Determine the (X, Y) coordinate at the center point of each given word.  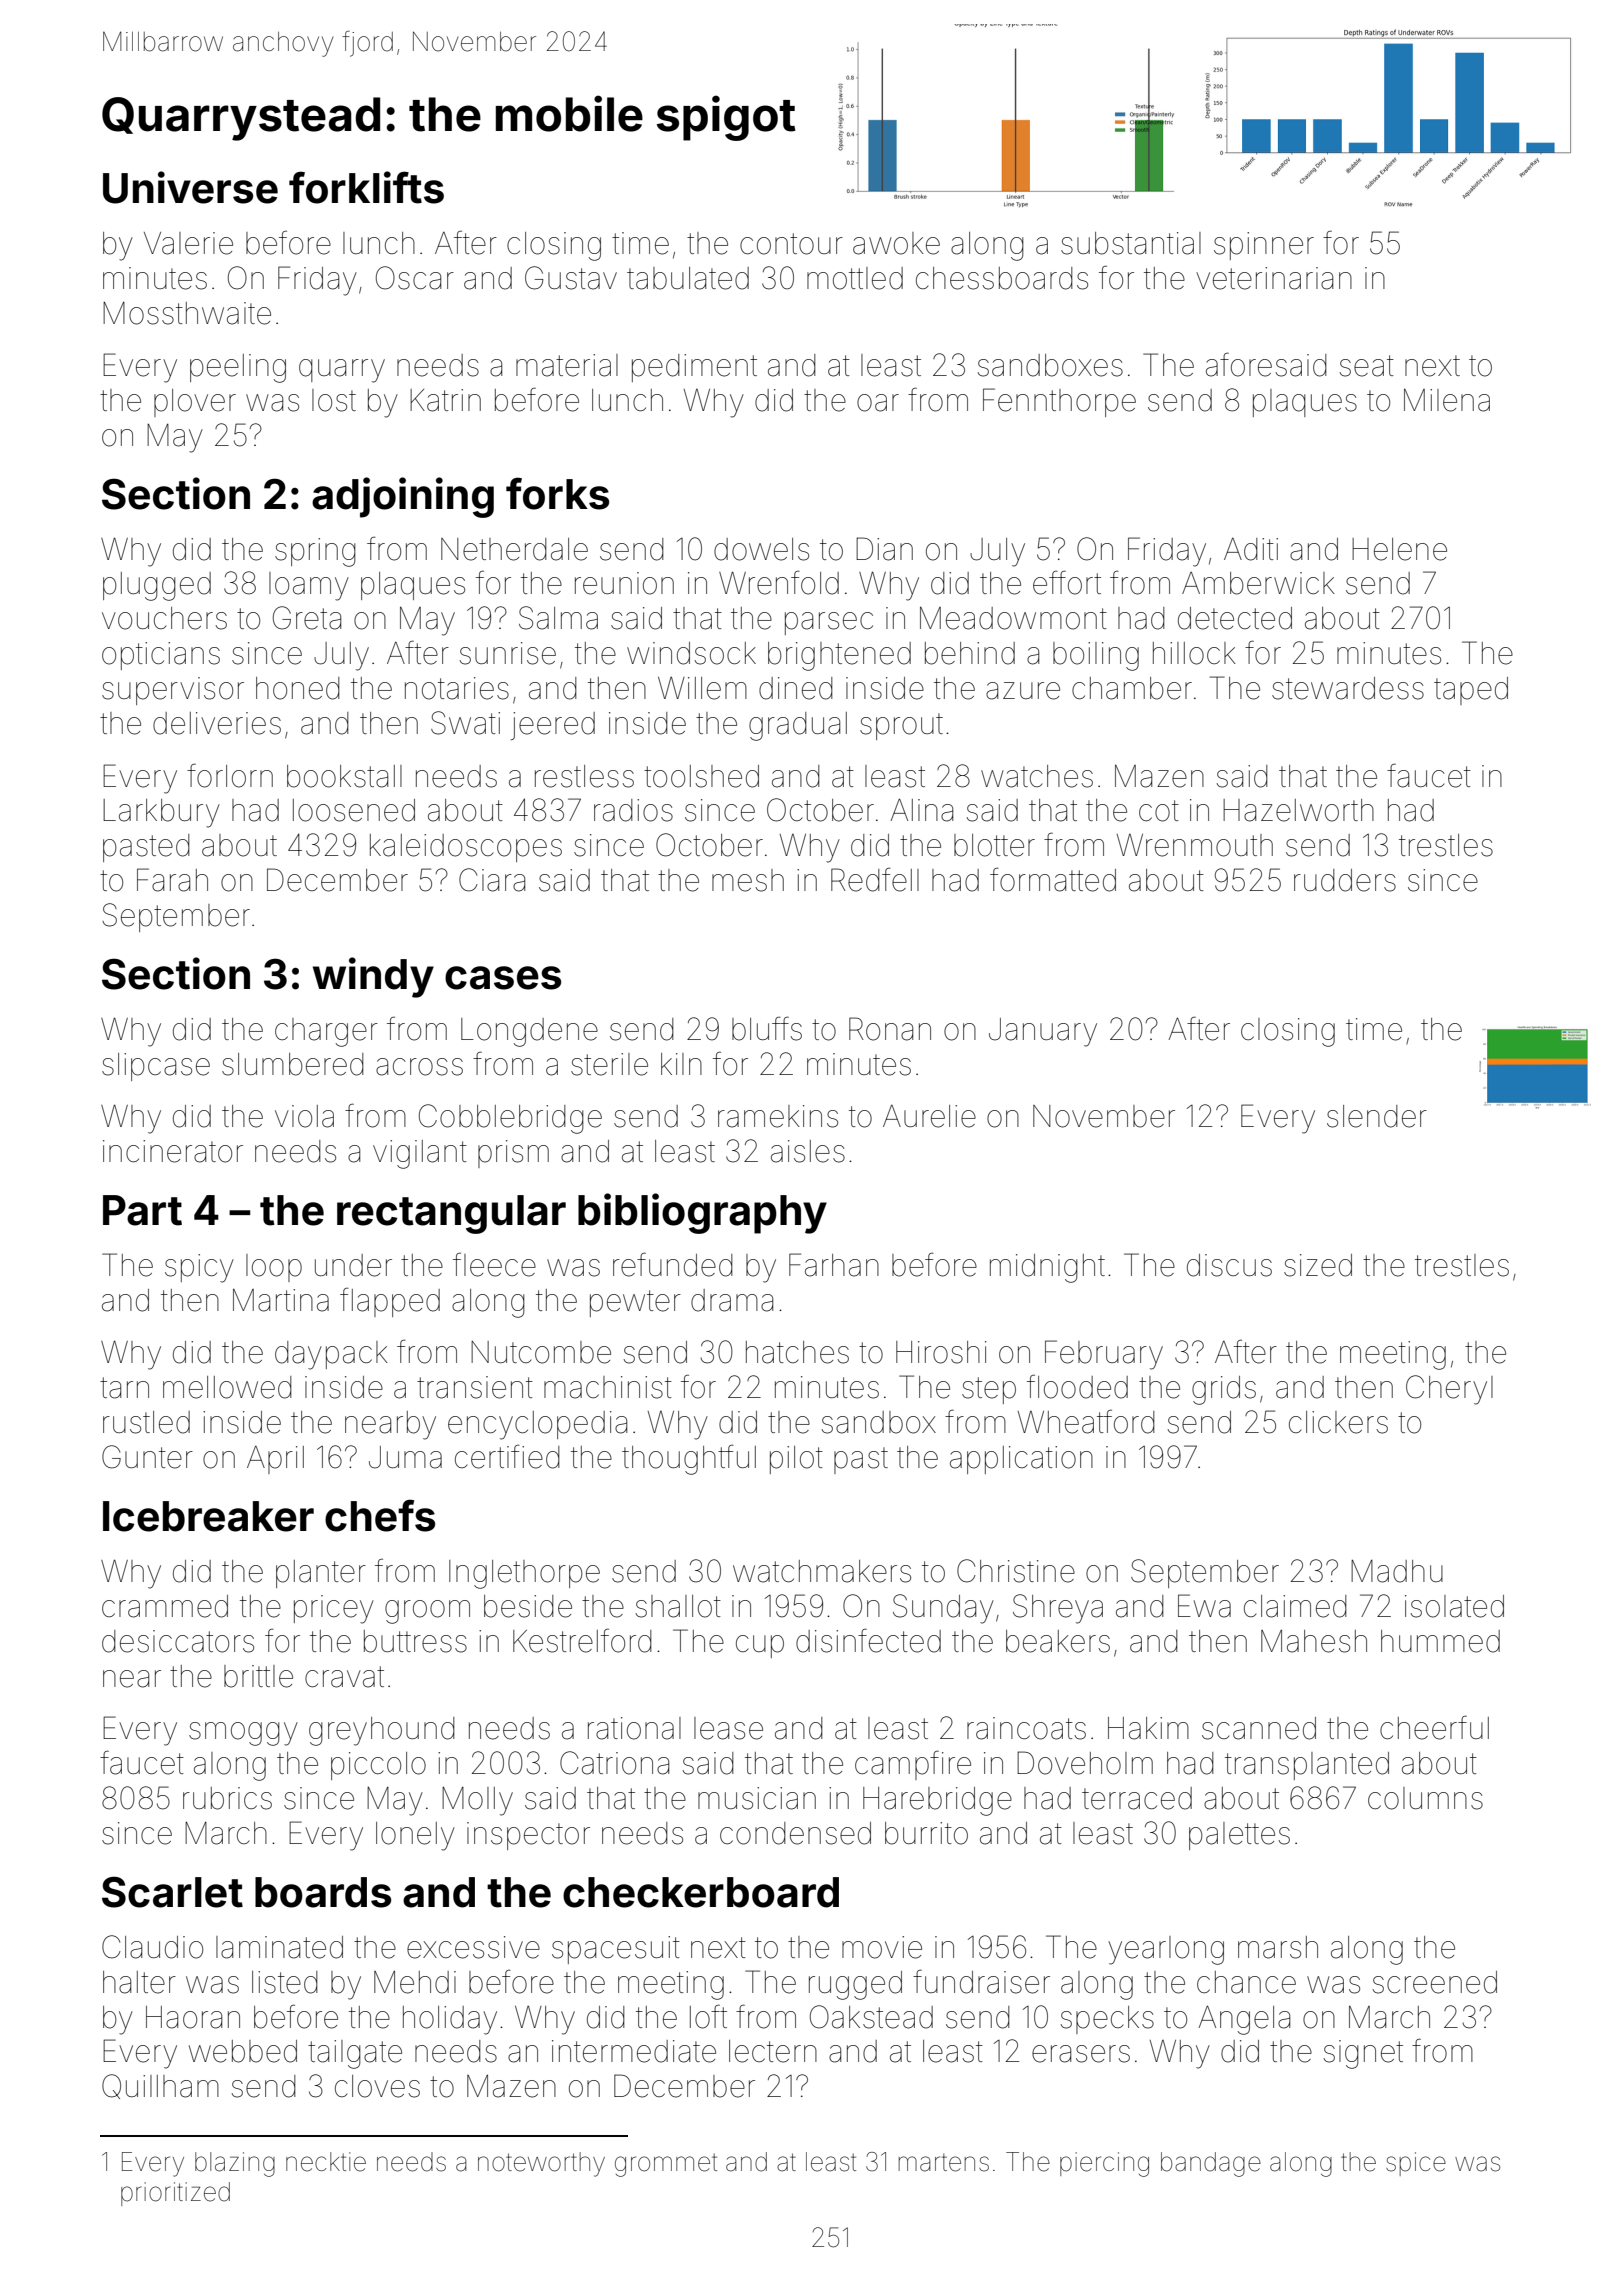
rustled (146, 1422)
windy (373, 977)
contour (791, 244)
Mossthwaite (187, 313)
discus (1229, 1265)
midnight (1047, 1268)
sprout (901, 726)
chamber (1132, 688)
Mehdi (415, 1982)
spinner (1264, 246)
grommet (666, 2165)
